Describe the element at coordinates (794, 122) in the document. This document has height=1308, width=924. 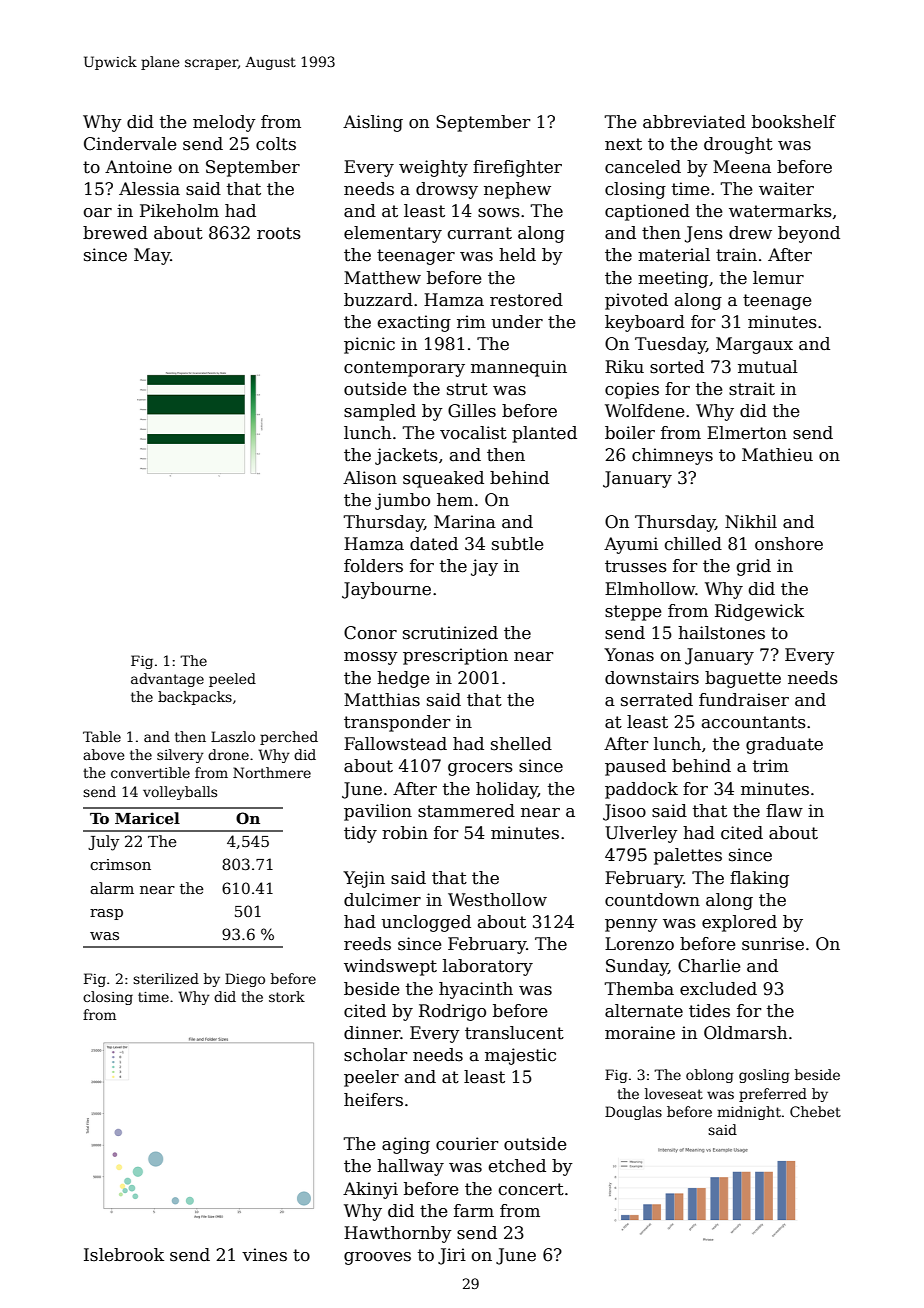
I see `bookshelf` at that location.
